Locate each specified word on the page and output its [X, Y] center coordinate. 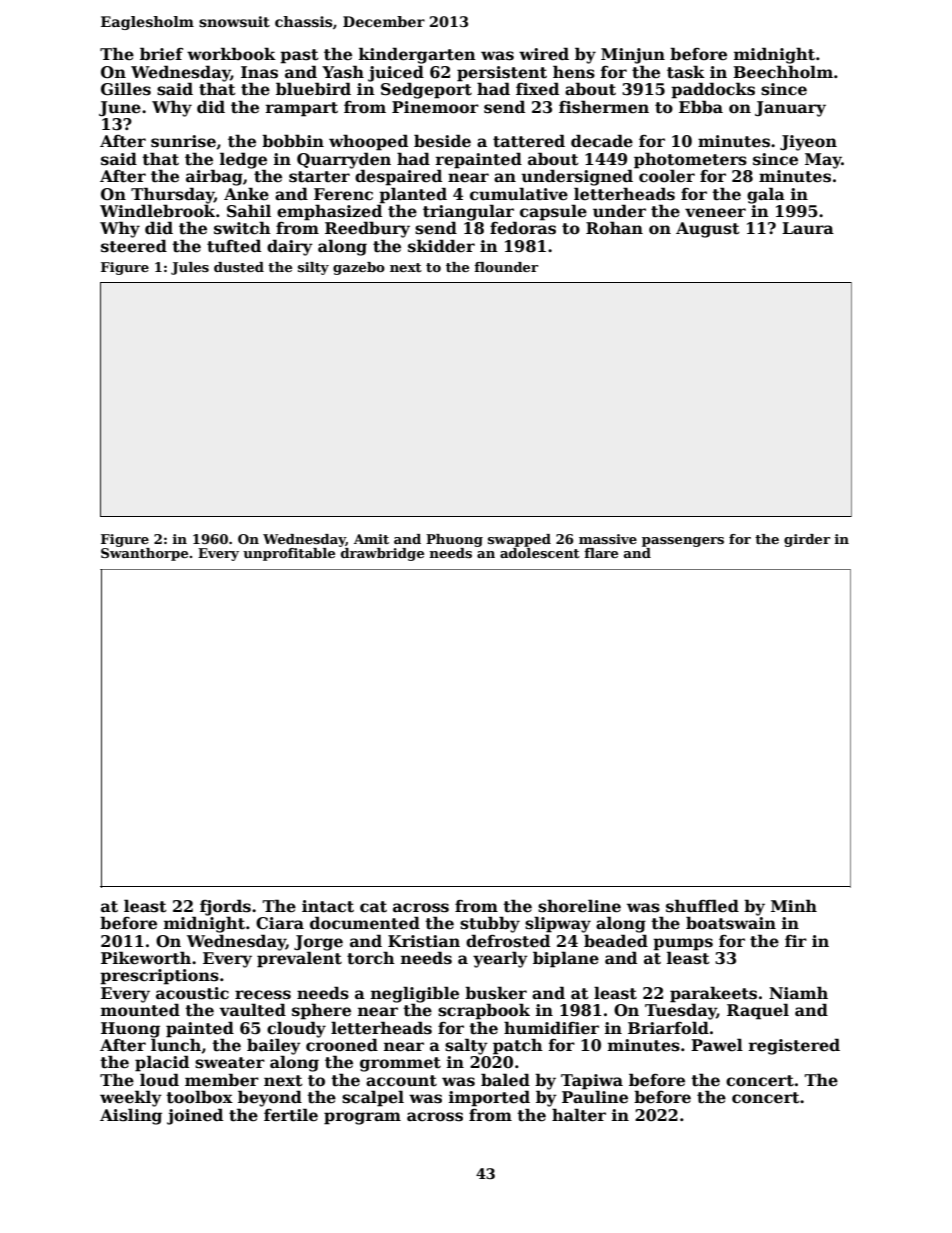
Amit [371, 539]
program [362, 1118]
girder [807, 540]
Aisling [131, 1116]
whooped [368, 142]
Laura [808, 228]
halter [579, 1115]
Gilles [126, 89]
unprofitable [289, 554]
